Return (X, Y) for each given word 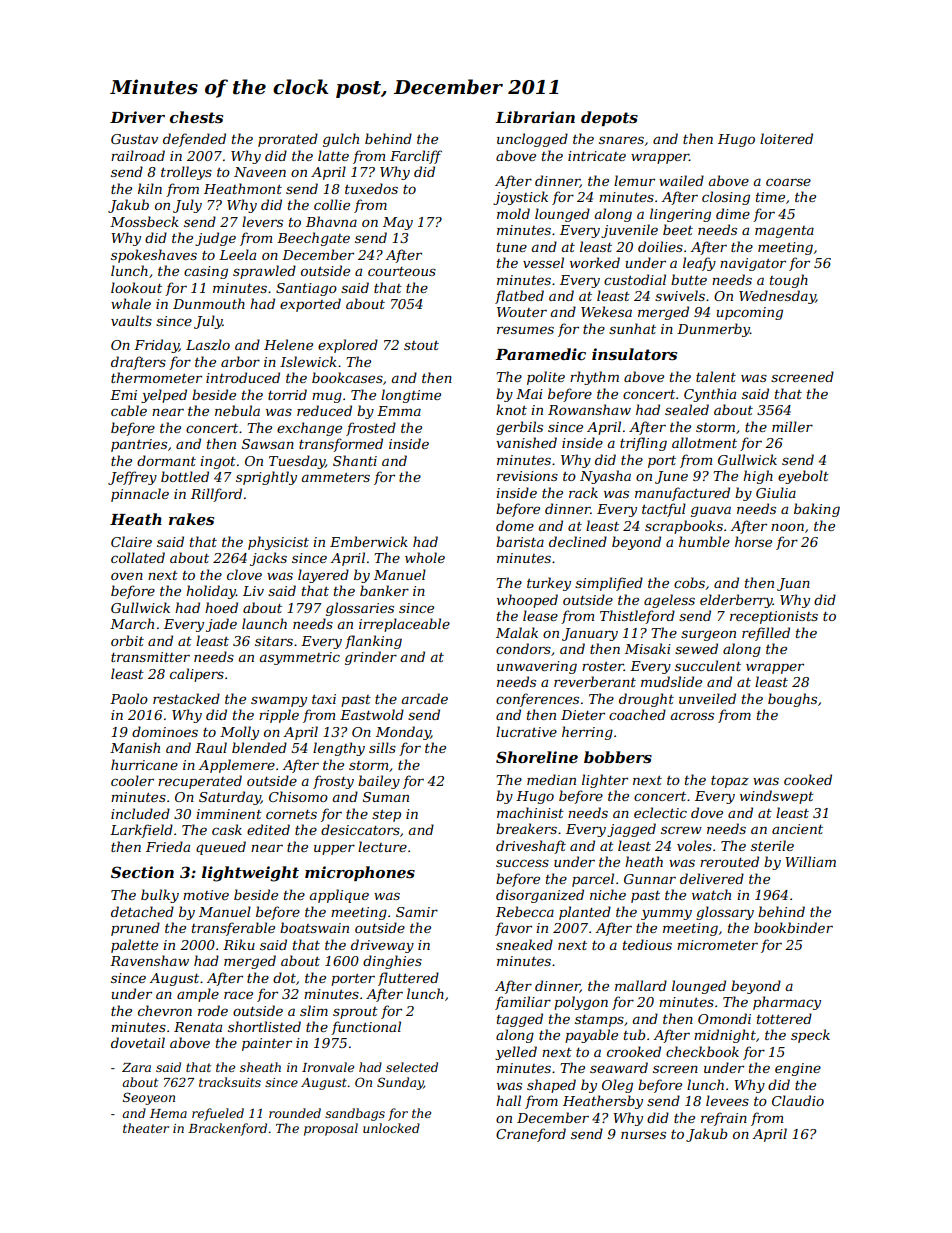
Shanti (355, 460)
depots (609, 118)
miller (792, 426)
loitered (786, 138)
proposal (331, 1129)
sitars (274, 641)
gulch (341, 140)
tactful (664, 510)
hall (508, 1100)
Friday (156, 346)
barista (520, 541)
